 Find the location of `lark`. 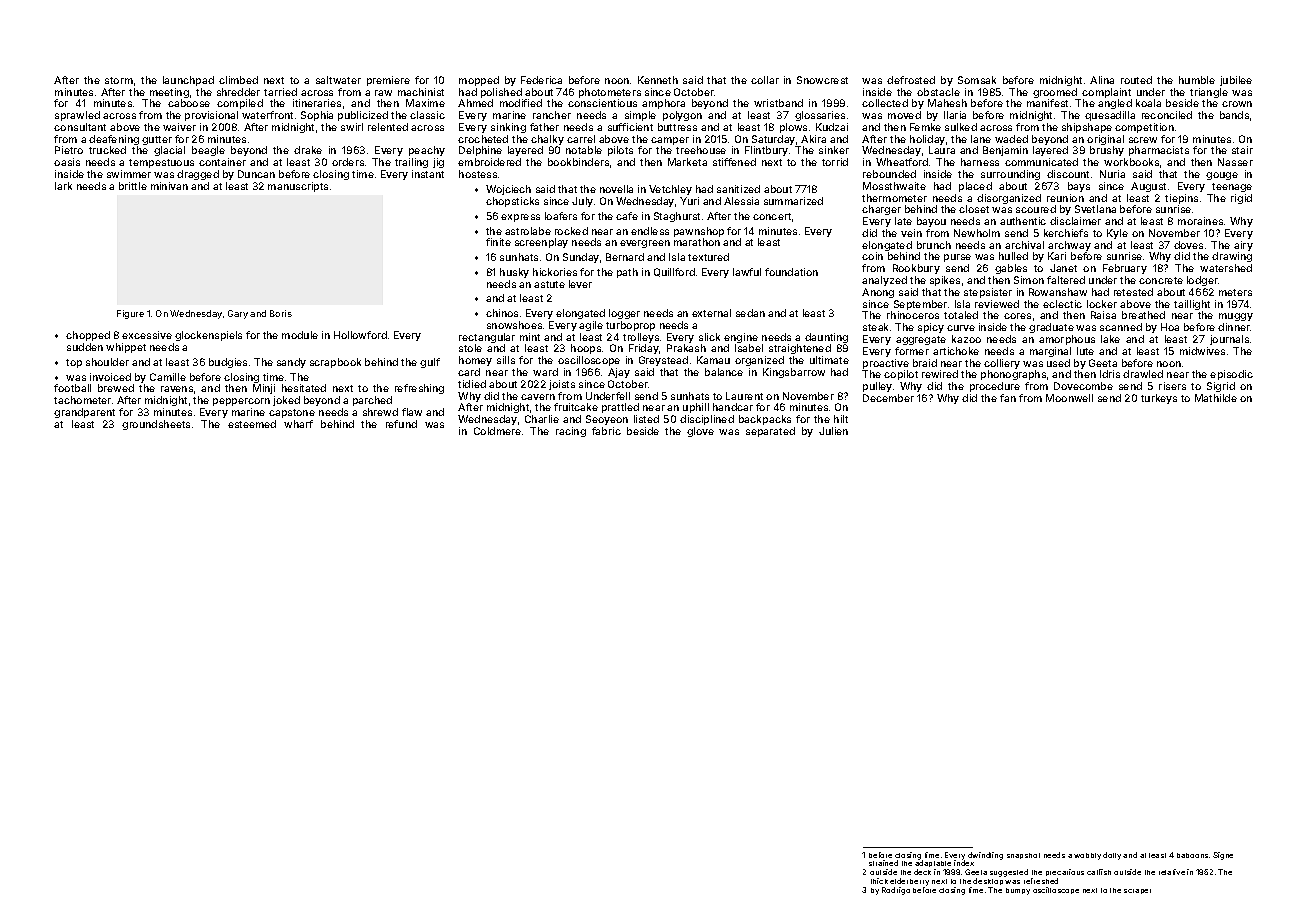

lark is located at coordinates (63, 186).
